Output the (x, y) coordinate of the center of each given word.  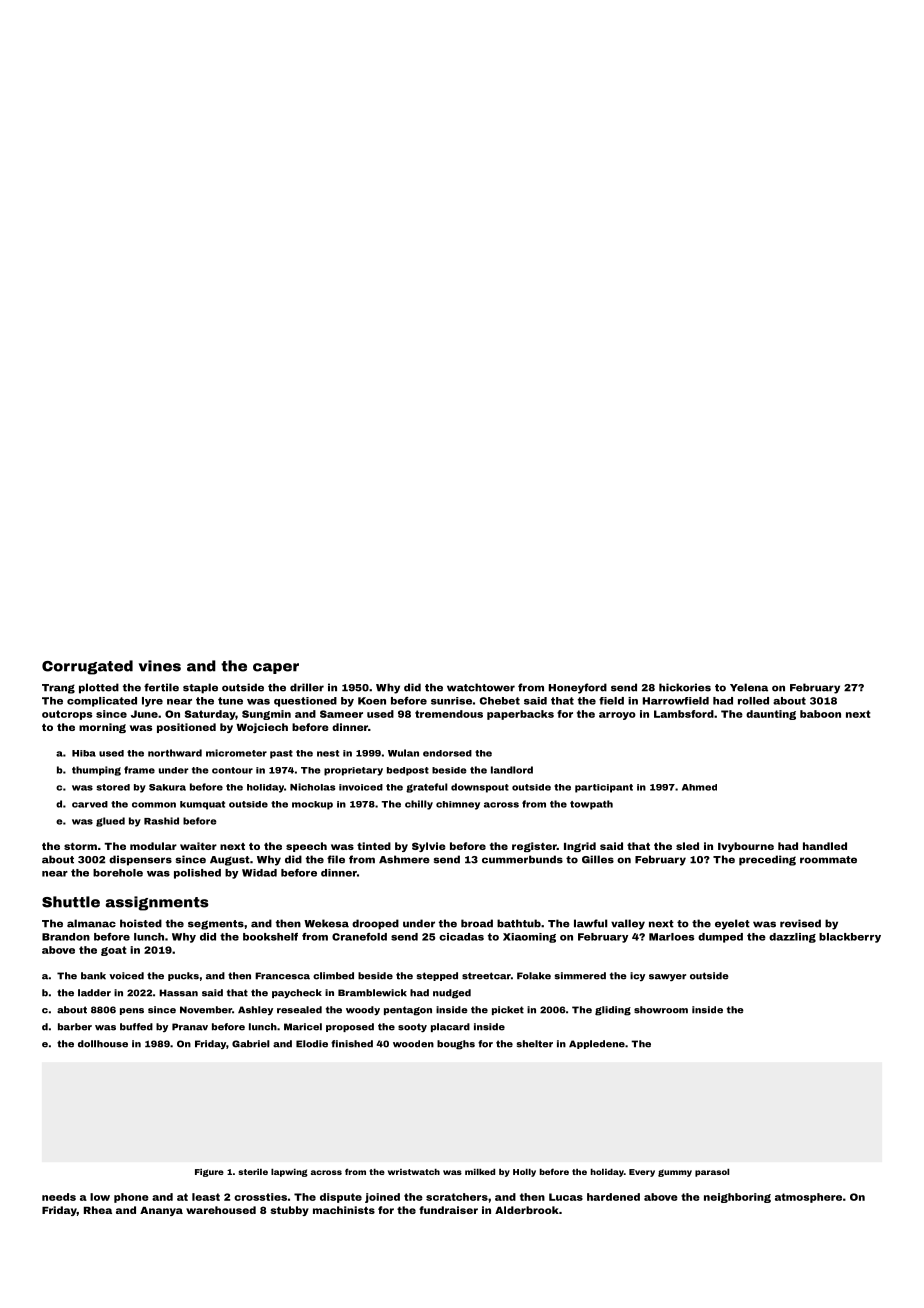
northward (175, 753)
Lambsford (684, 714)
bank (93, 976)
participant (604, 788)
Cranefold (359, 937)
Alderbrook (527, 1210)
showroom (661, 1010)
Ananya (161, 1211)
